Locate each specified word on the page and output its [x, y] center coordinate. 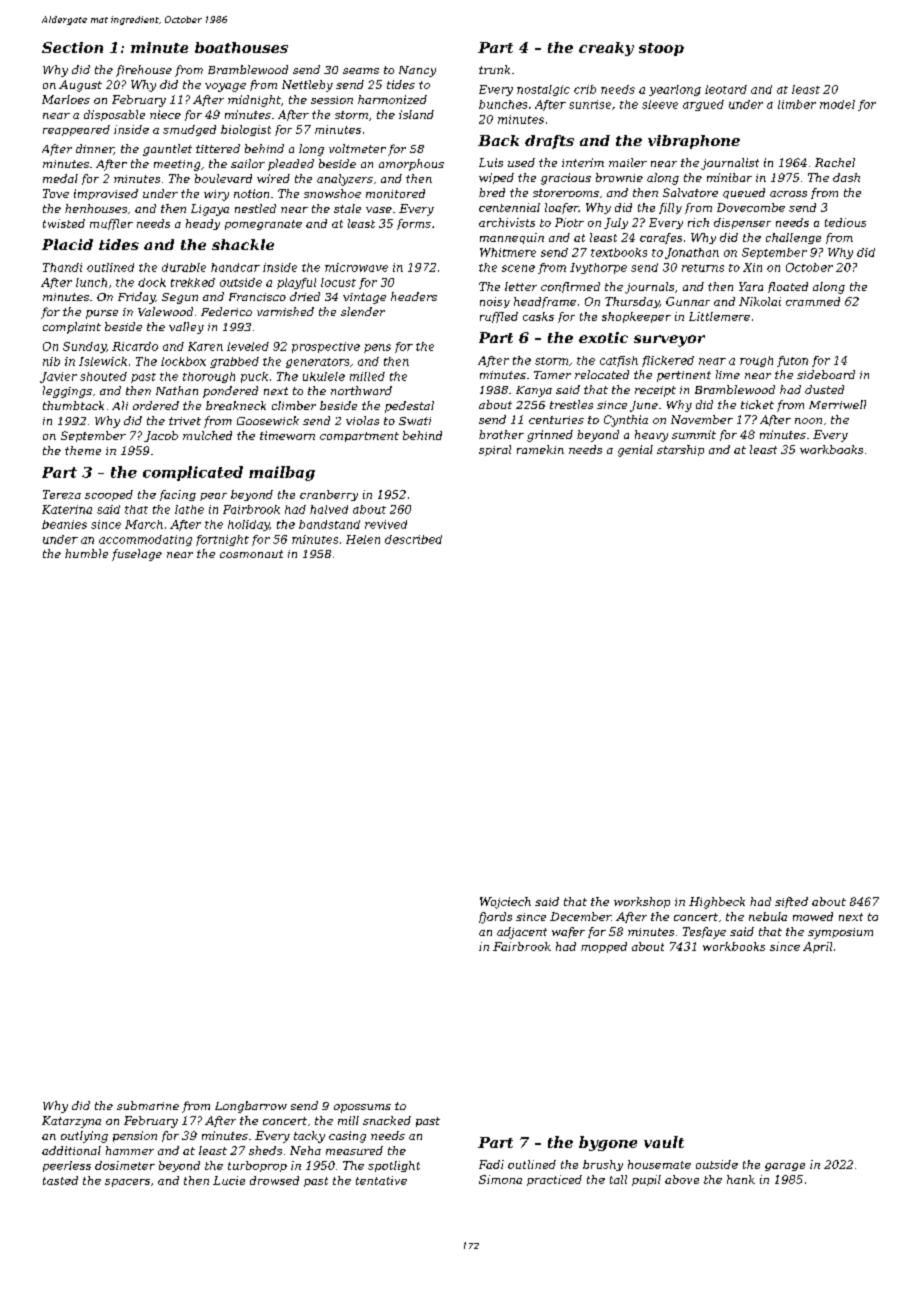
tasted [60, 1180]
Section [72, 47]
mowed [813, 916]
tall [618, 1179]
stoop [661, 49]
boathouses [241, 47]
